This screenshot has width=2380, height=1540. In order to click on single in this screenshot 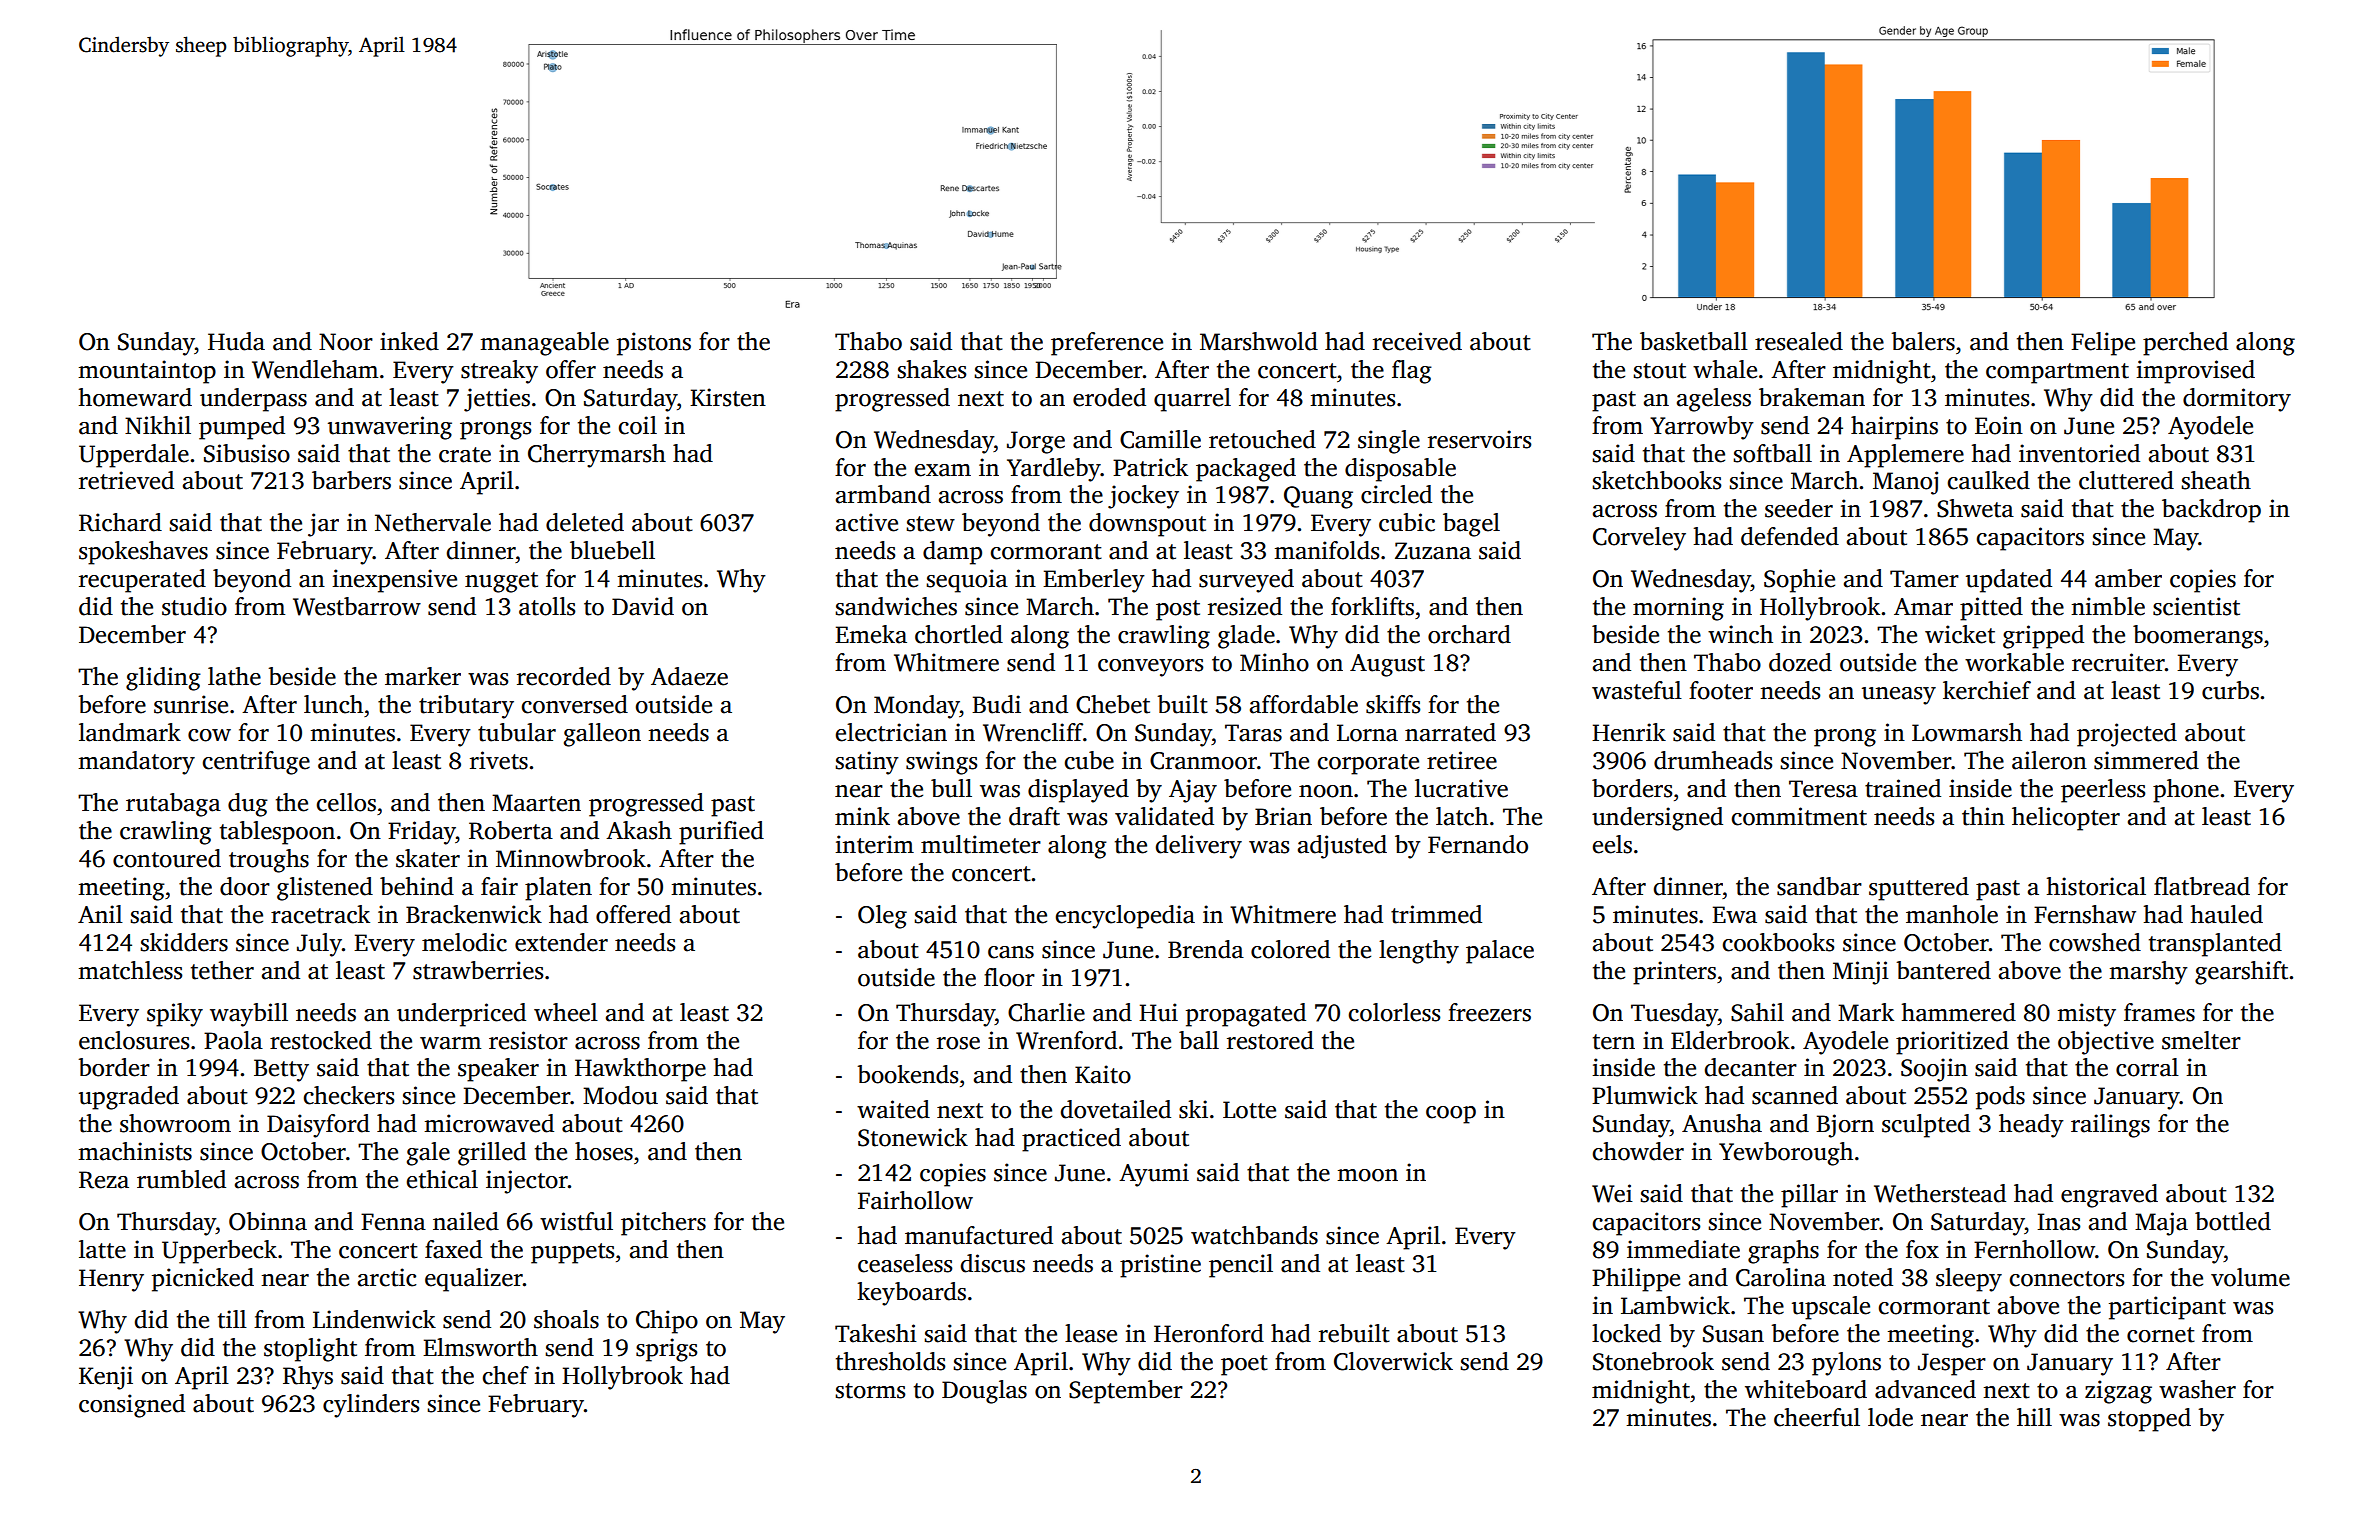, I will do `click(1389, 442)`.
